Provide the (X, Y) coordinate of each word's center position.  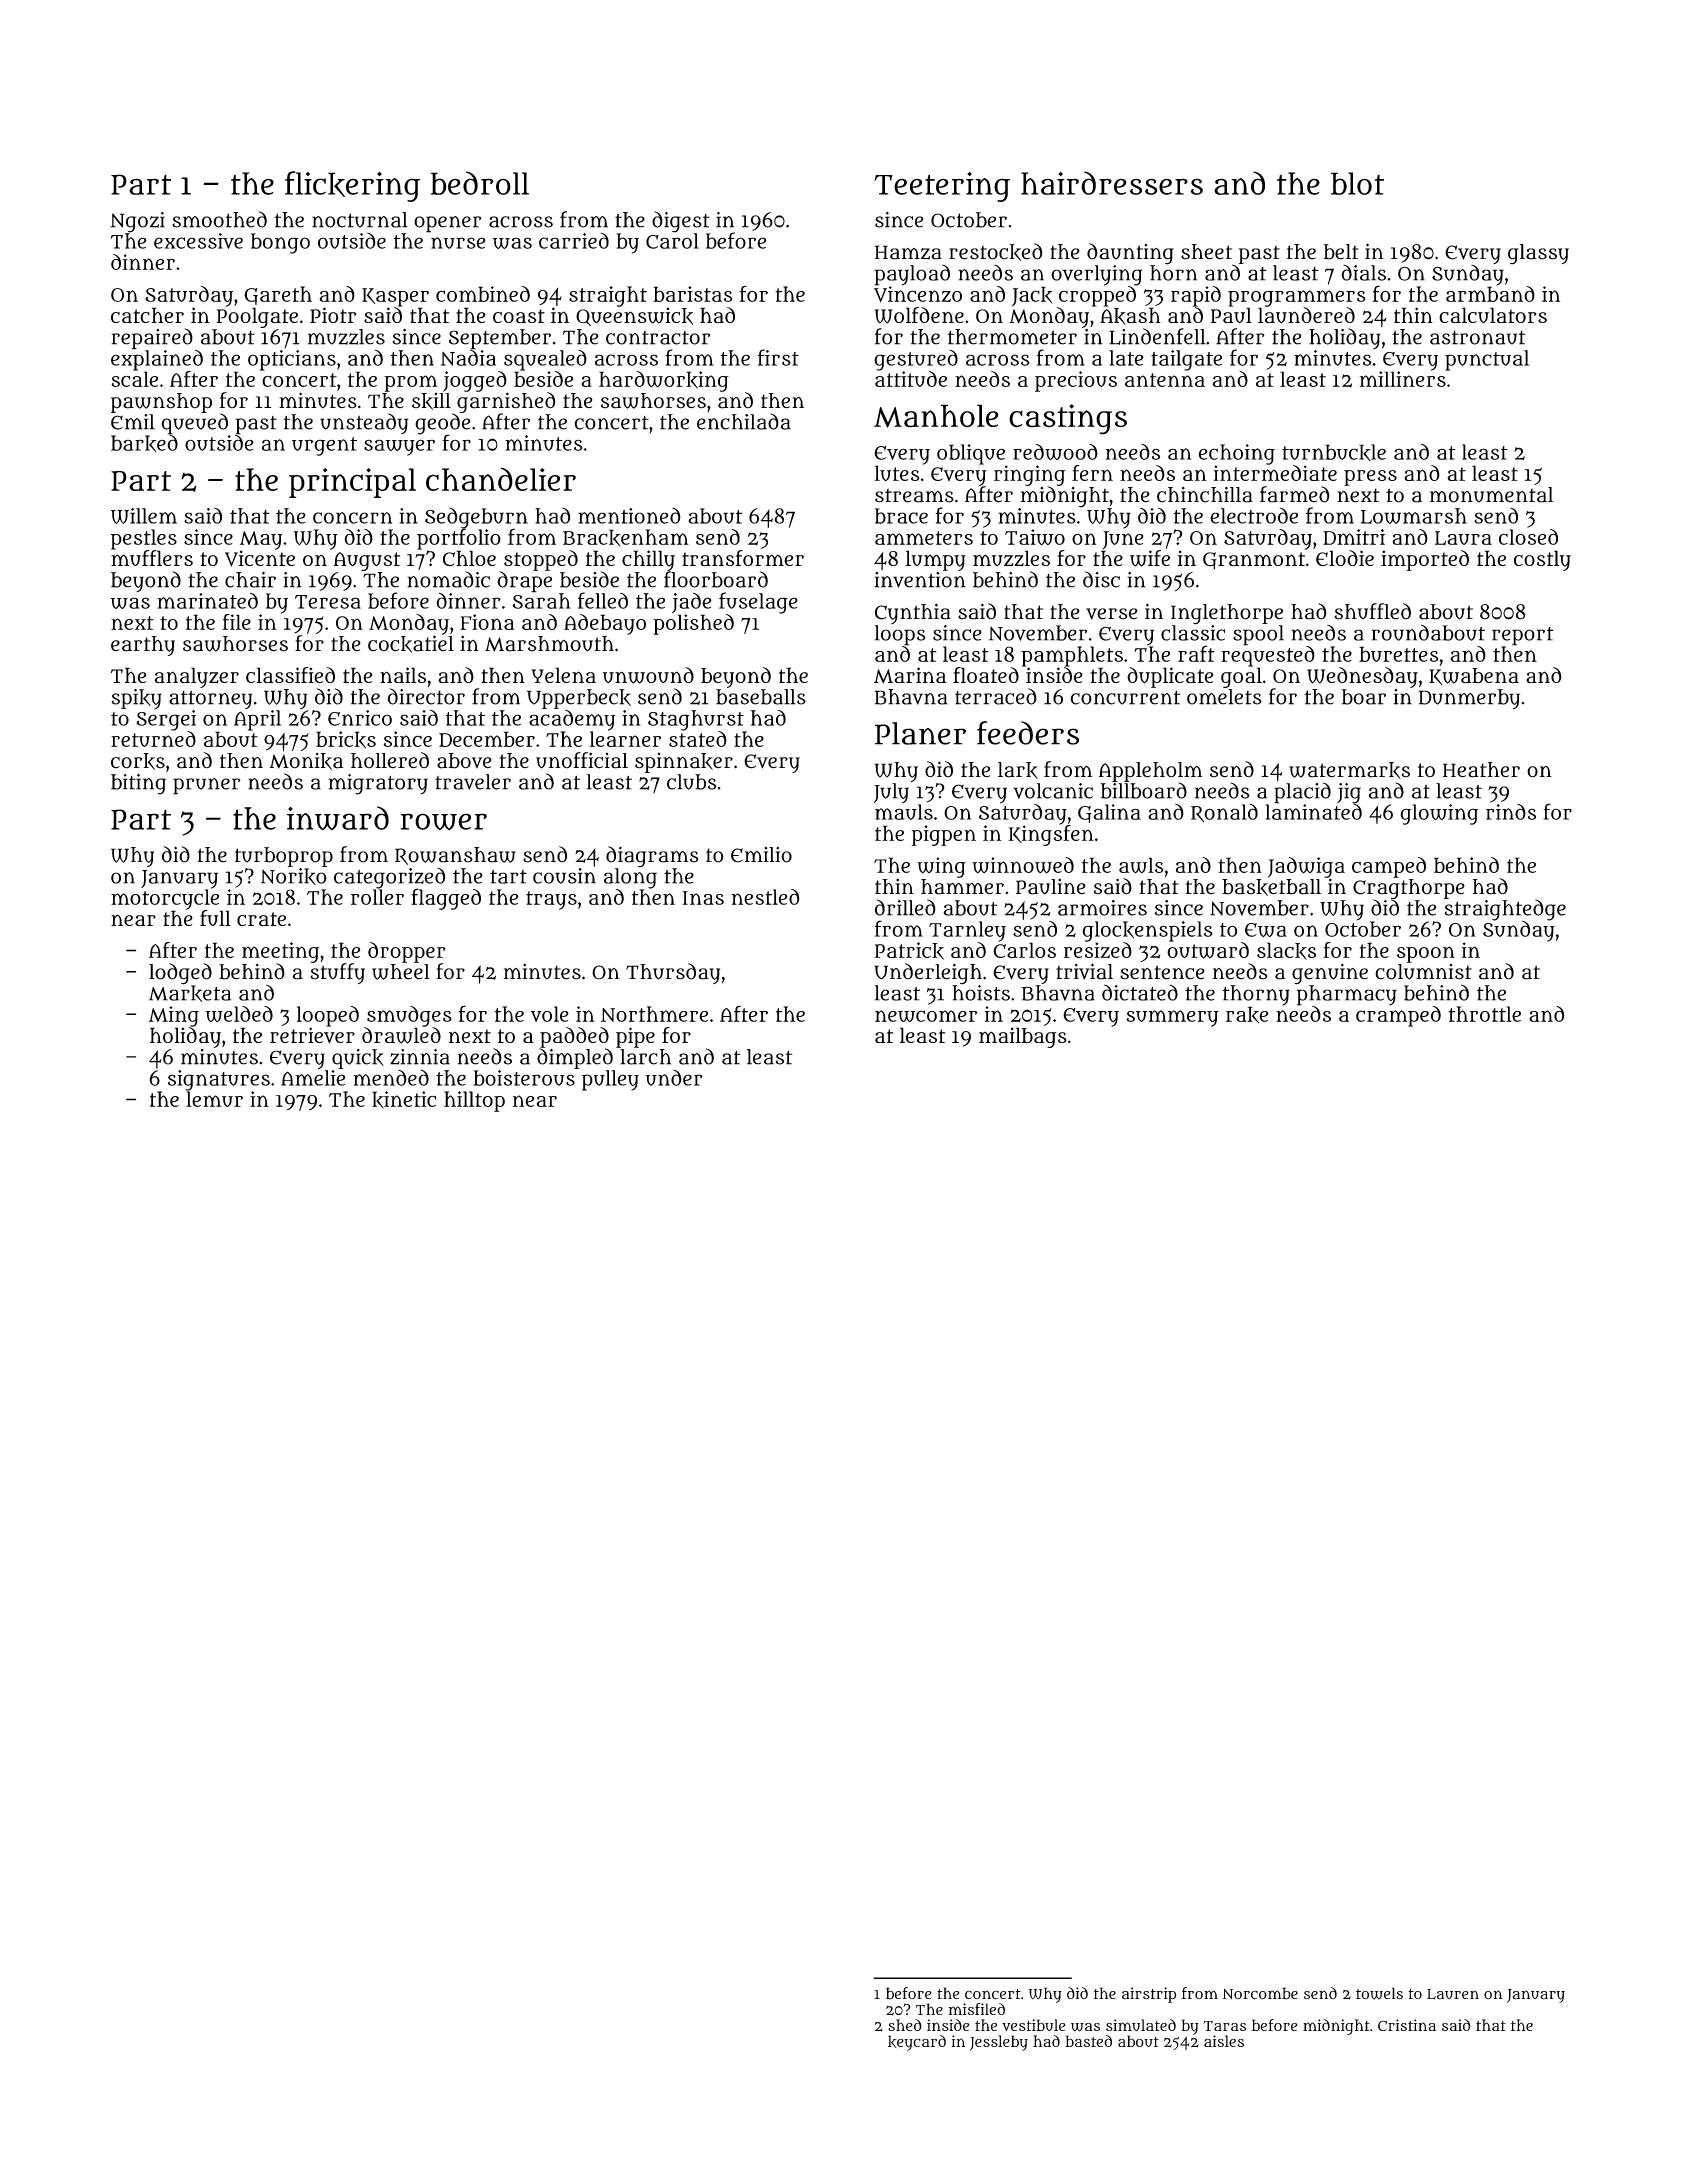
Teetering (942, 187)
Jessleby (999, 2043)
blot (1357, 183)
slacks (1286, 951)
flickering (352, 186)
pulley (610, 1080)
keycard (917, 2043)
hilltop (474, 1101)
